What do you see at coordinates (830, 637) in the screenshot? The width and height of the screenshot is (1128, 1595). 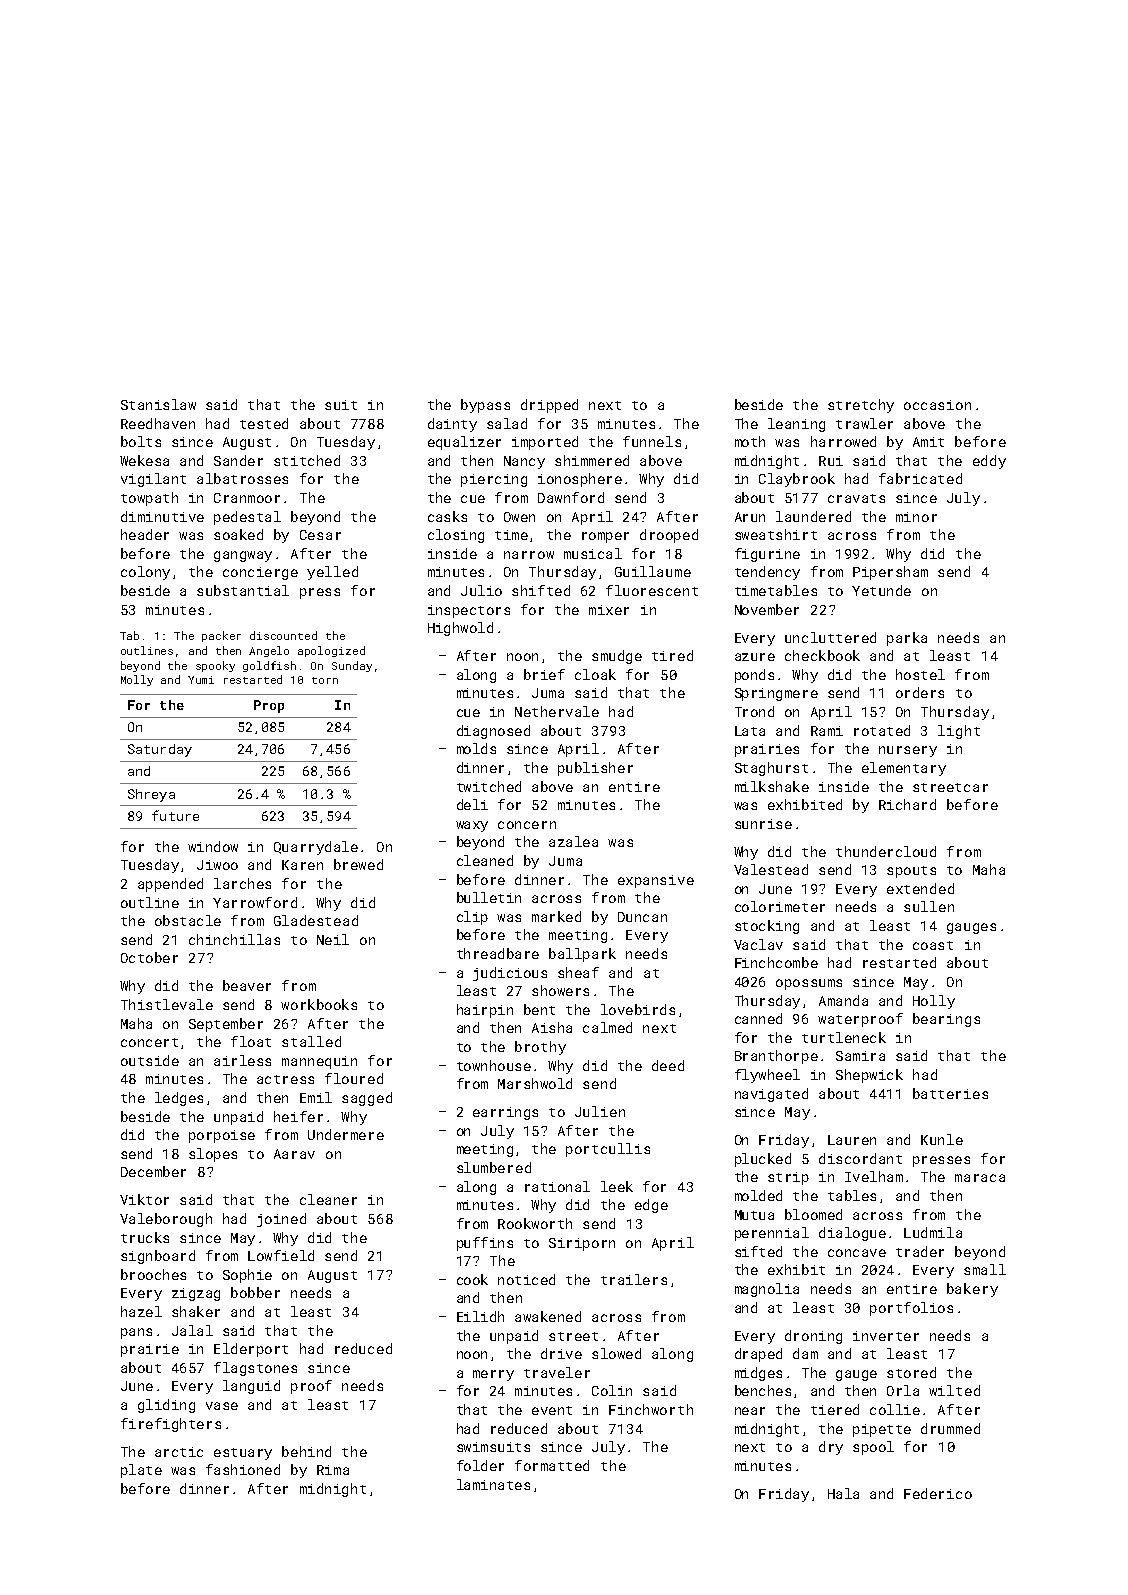 I see `uncluttered` at bounding box center [830, 637].
